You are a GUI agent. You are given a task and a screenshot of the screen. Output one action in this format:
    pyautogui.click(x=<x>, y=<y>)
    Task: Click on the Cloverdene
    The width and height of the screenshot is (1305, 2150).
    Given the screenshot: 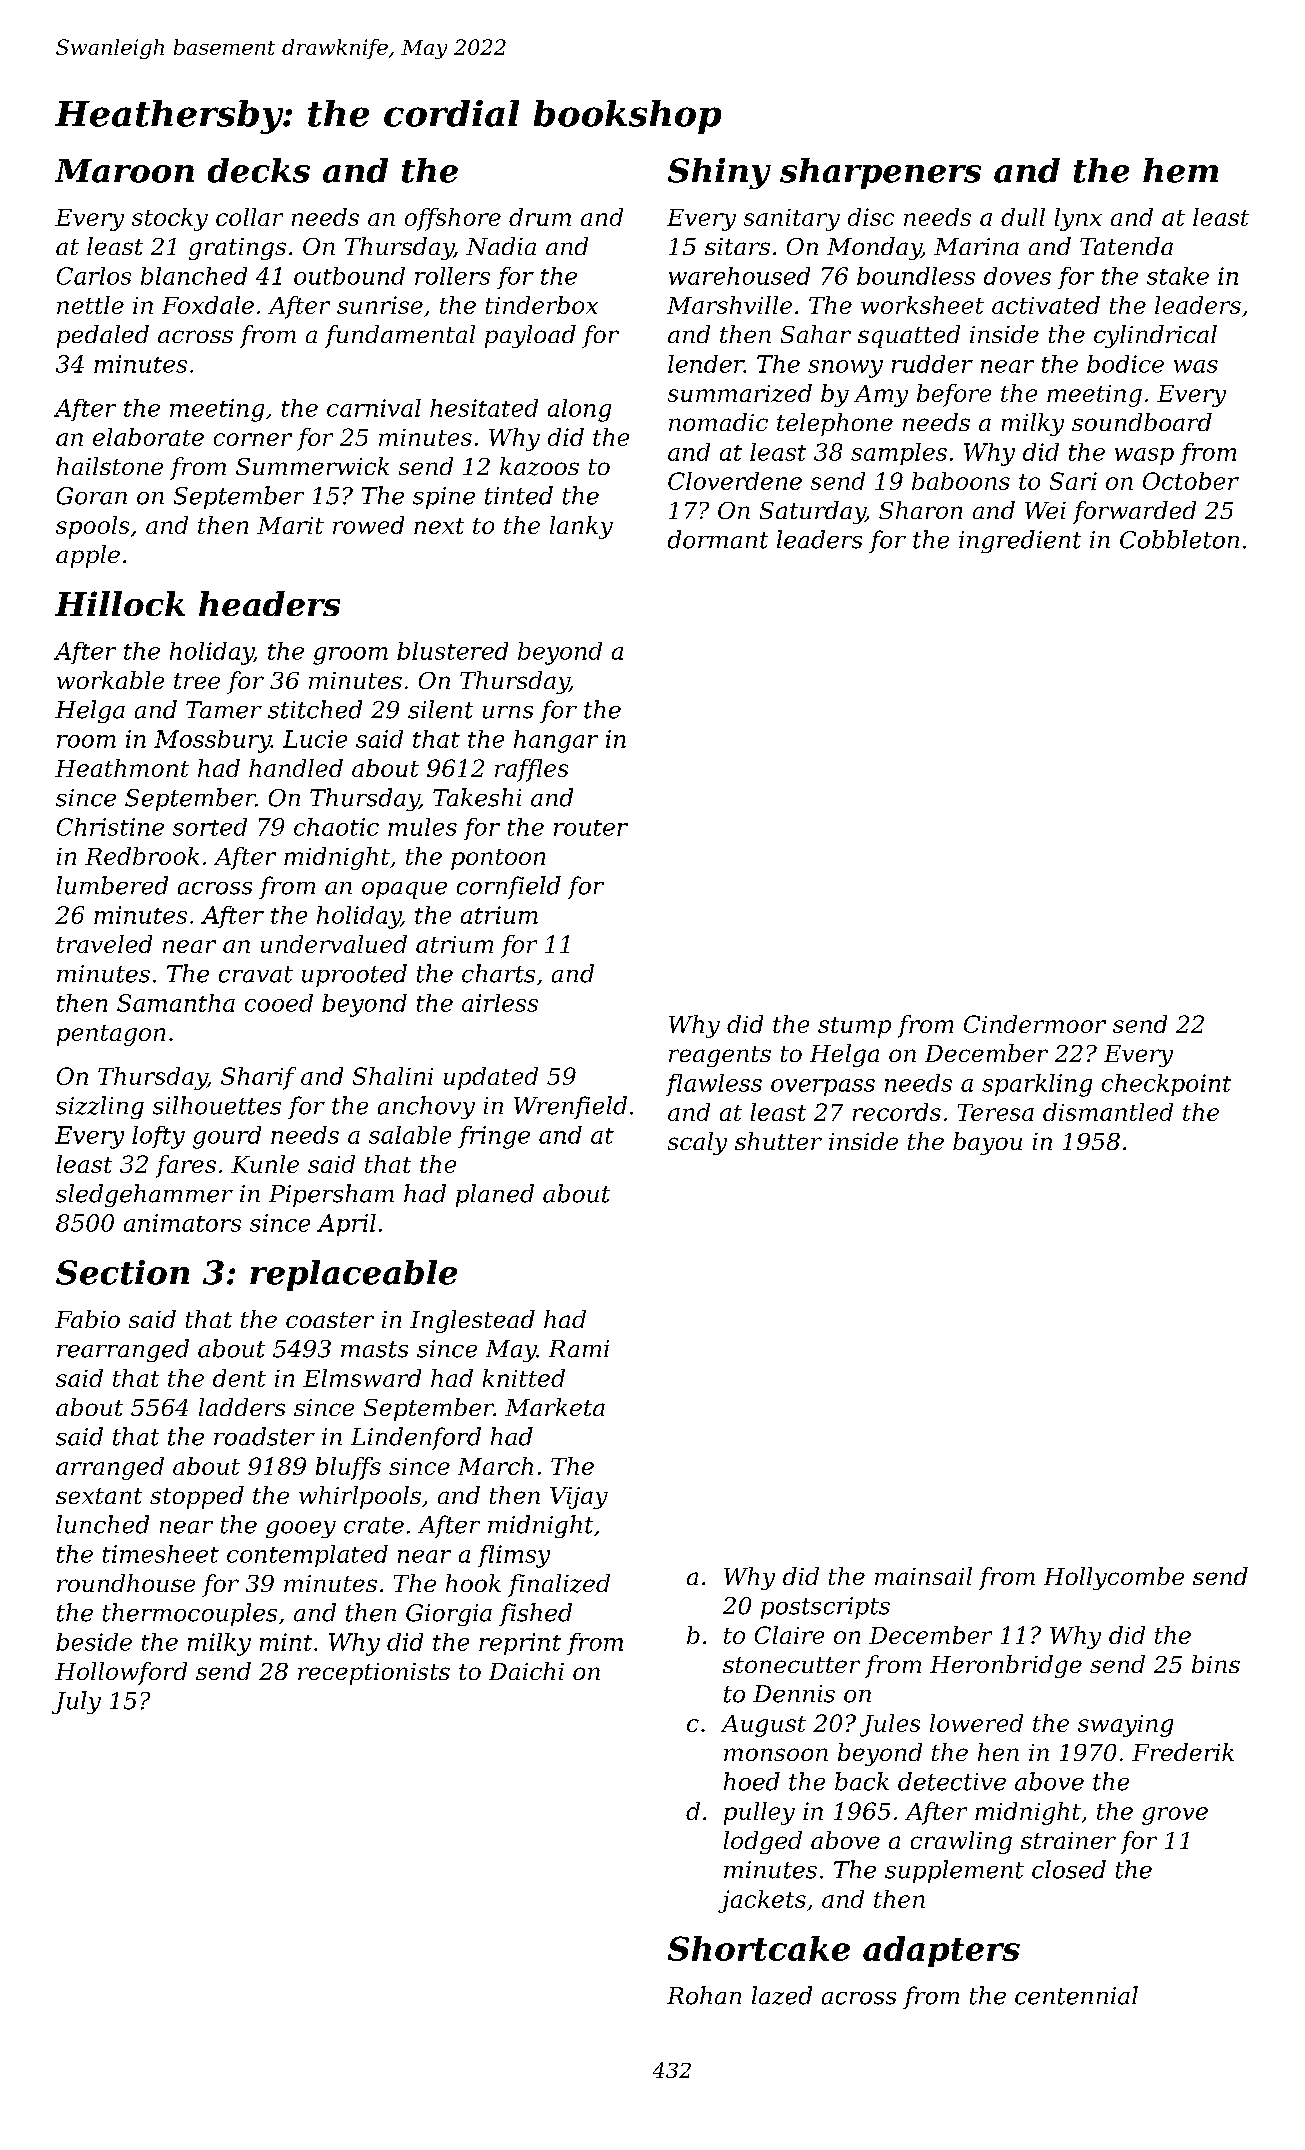 What is the action you would take?
    pyautogui.click(x=735, y=481)
